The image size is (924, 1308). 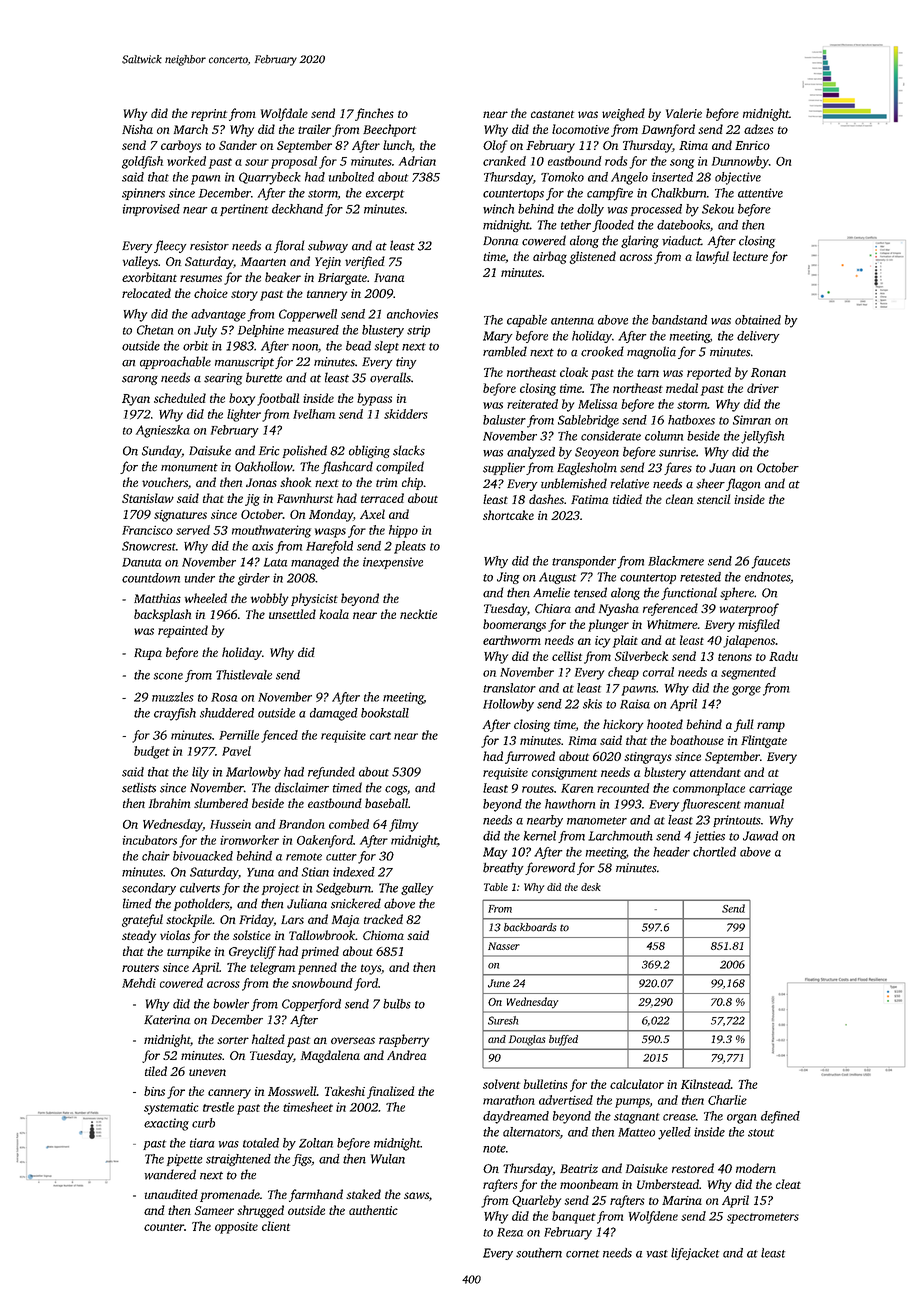 I want to click on filmy, so click(x=403, y=825).
